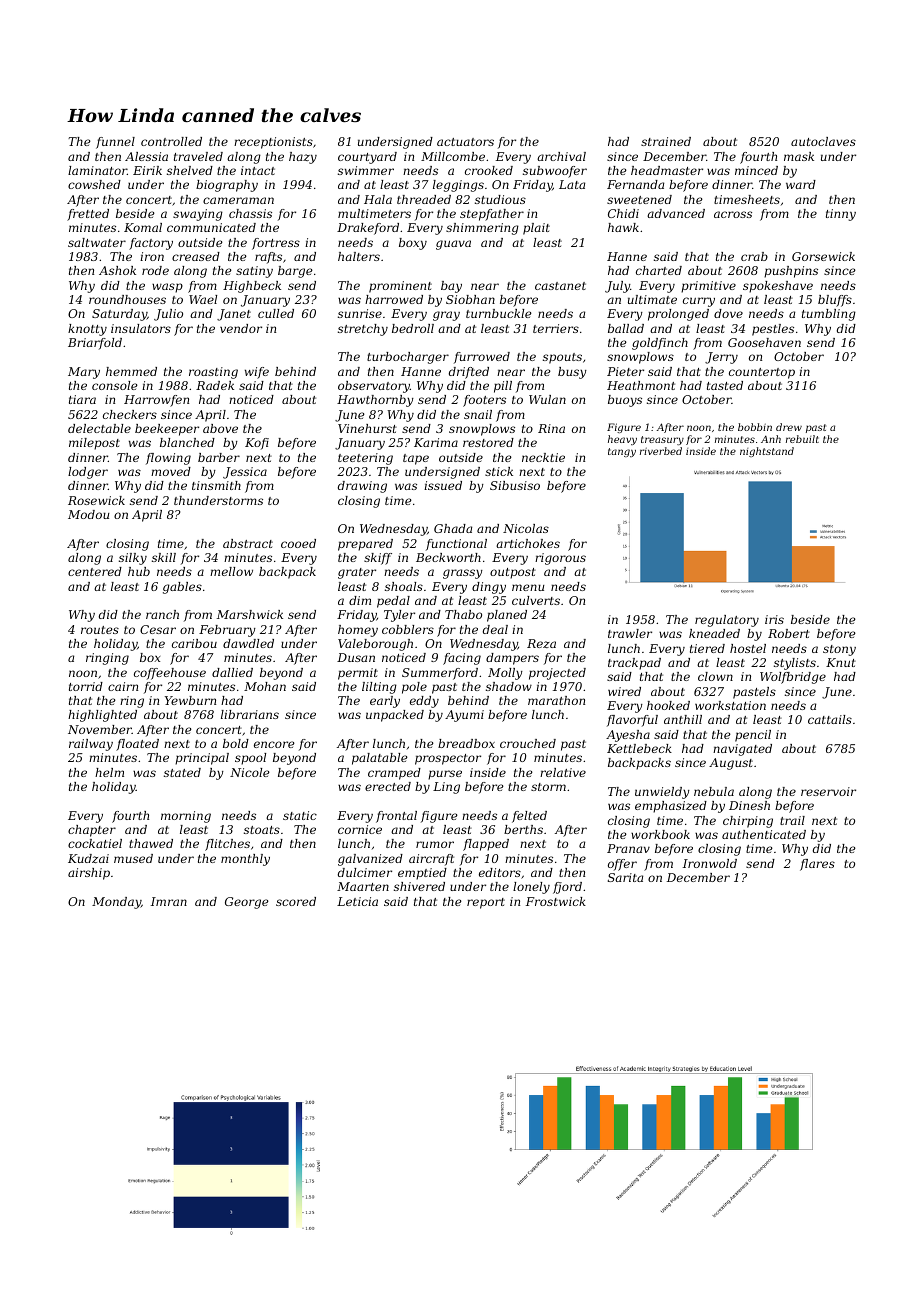 This document has width=924, height=1308. What do you see at coordinates (823, 141) in the document?
I see `autoclaves` at bounding box center [823, 141].
